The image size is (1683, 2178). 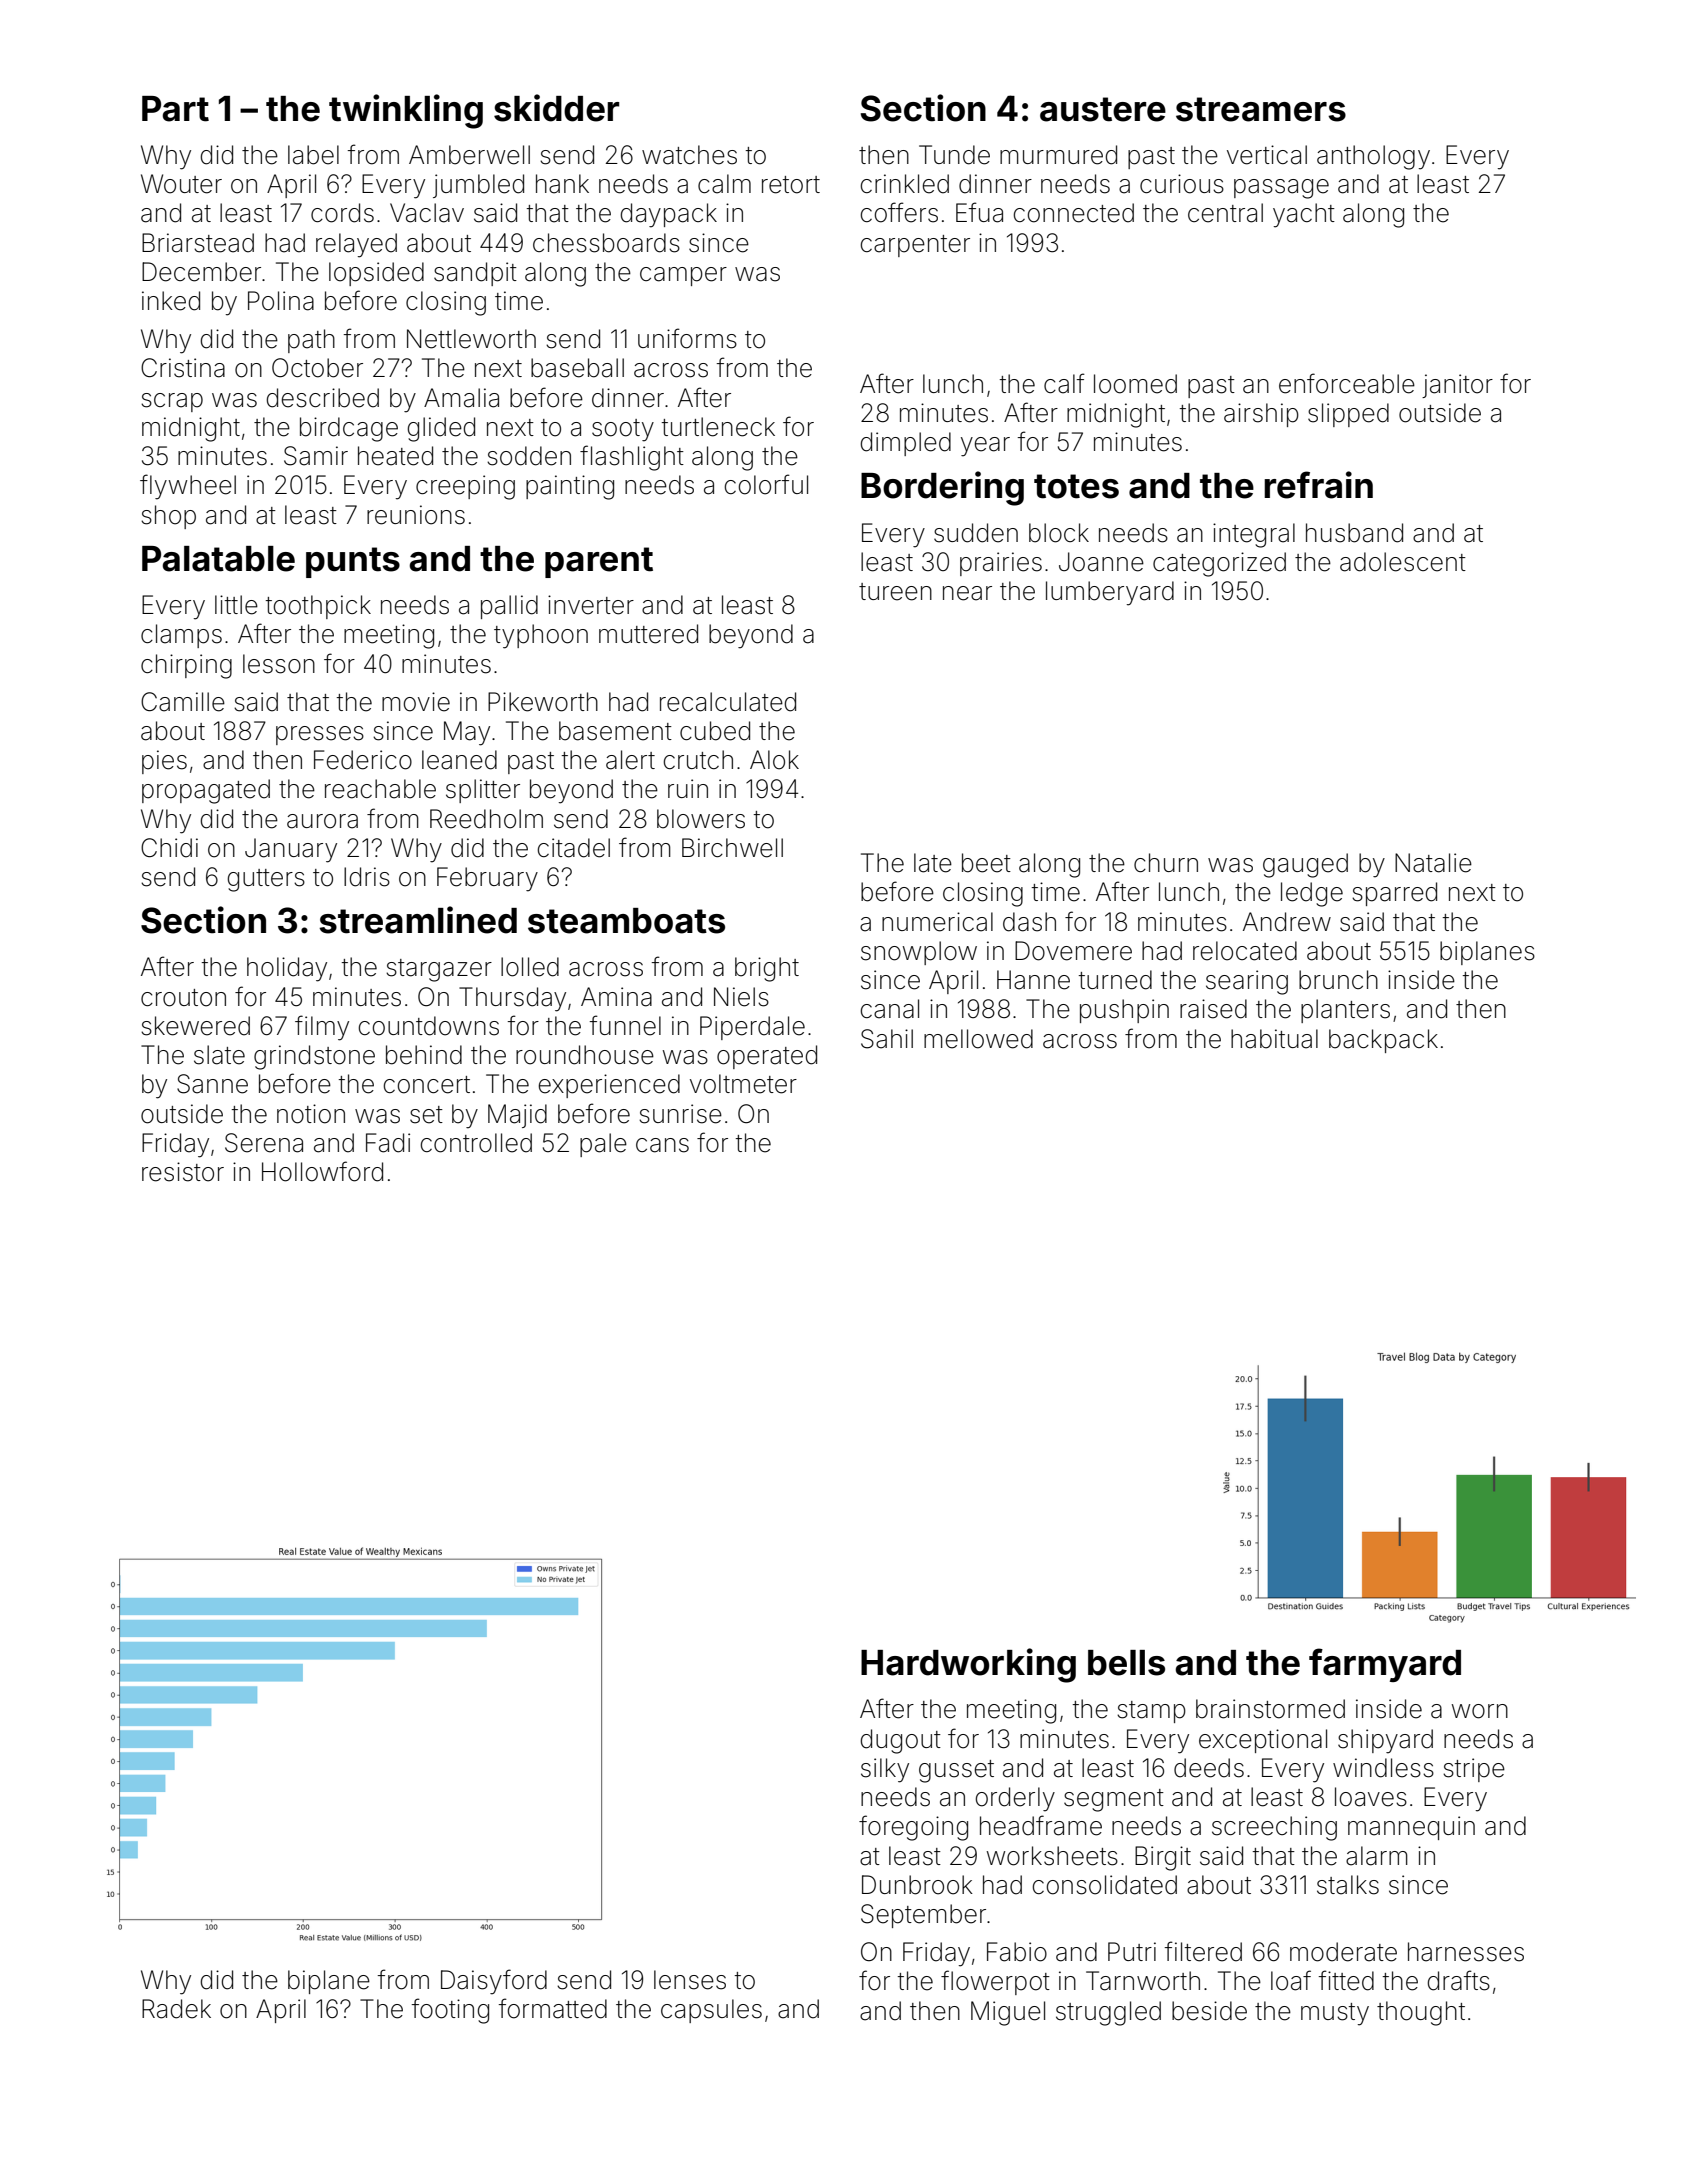 I want to click on backpack, so click(x=1383, y=1041).
